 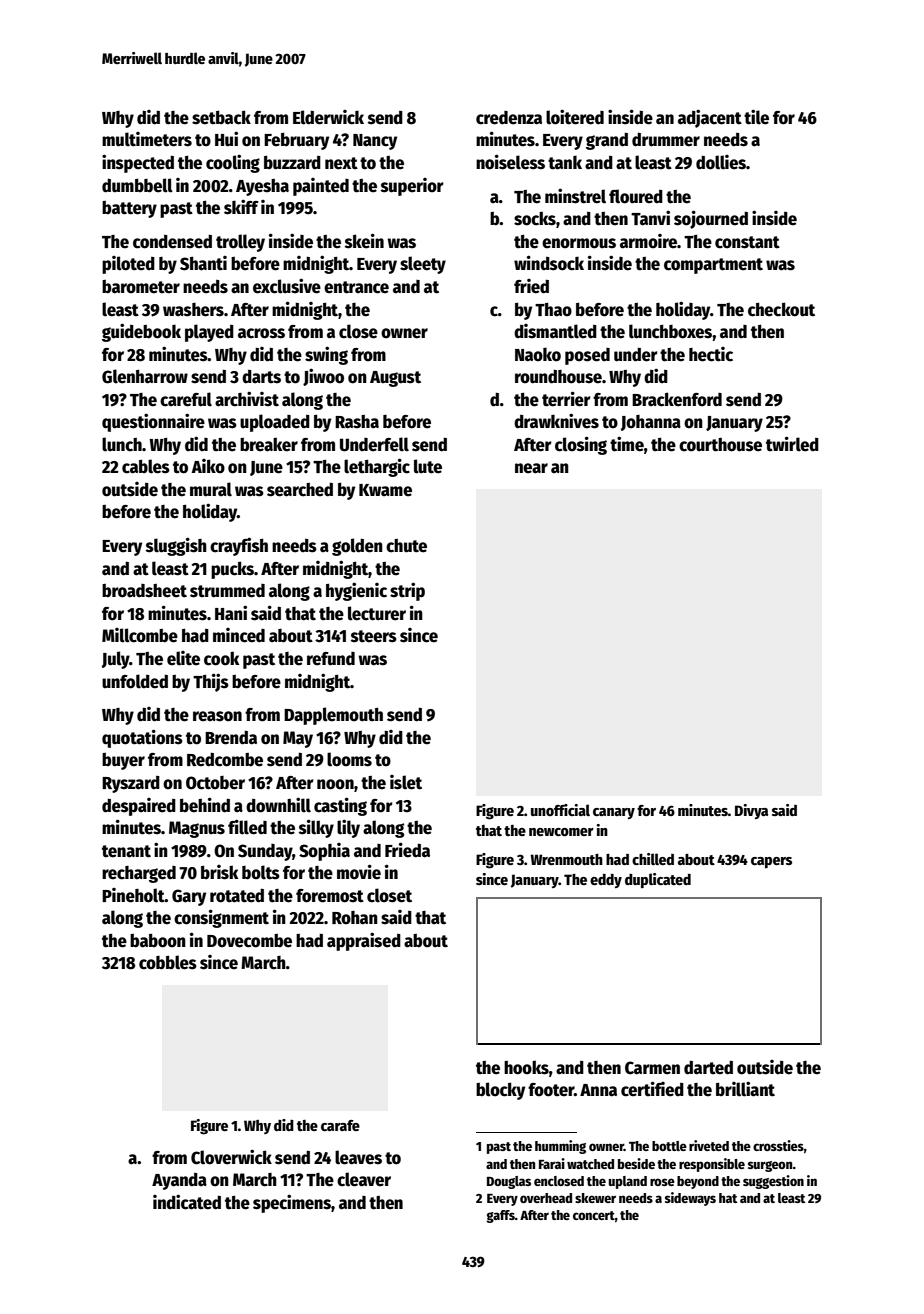 I want to click on Magnus, so click(x=197, y=829).
